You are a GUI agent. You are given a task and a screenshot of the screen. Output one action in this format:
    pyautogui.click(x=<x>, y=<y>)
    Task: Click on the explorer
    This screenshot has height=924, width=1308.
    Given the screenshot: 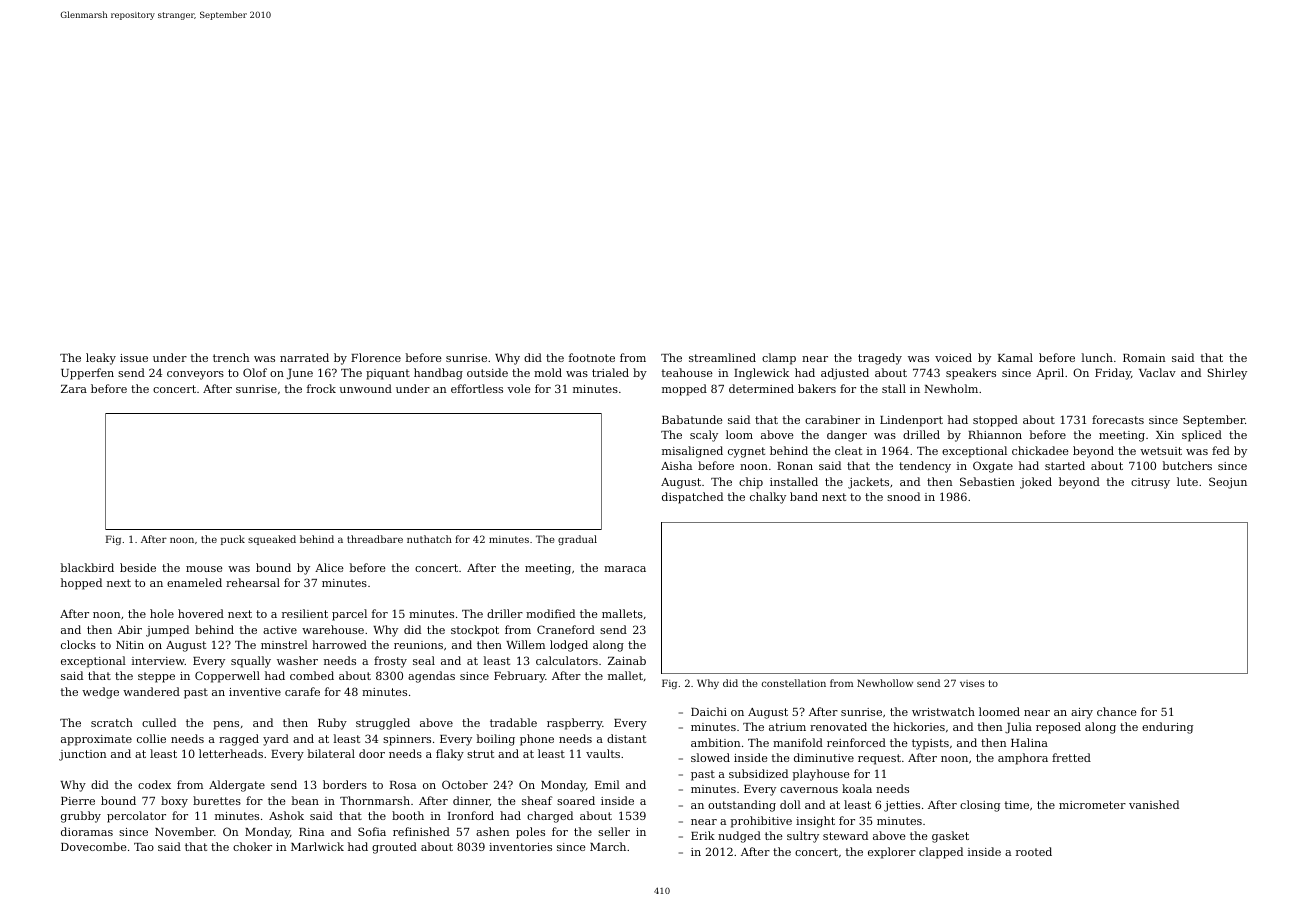 What is the action you would take?
    pyautogui.click(x=892, y=853)
